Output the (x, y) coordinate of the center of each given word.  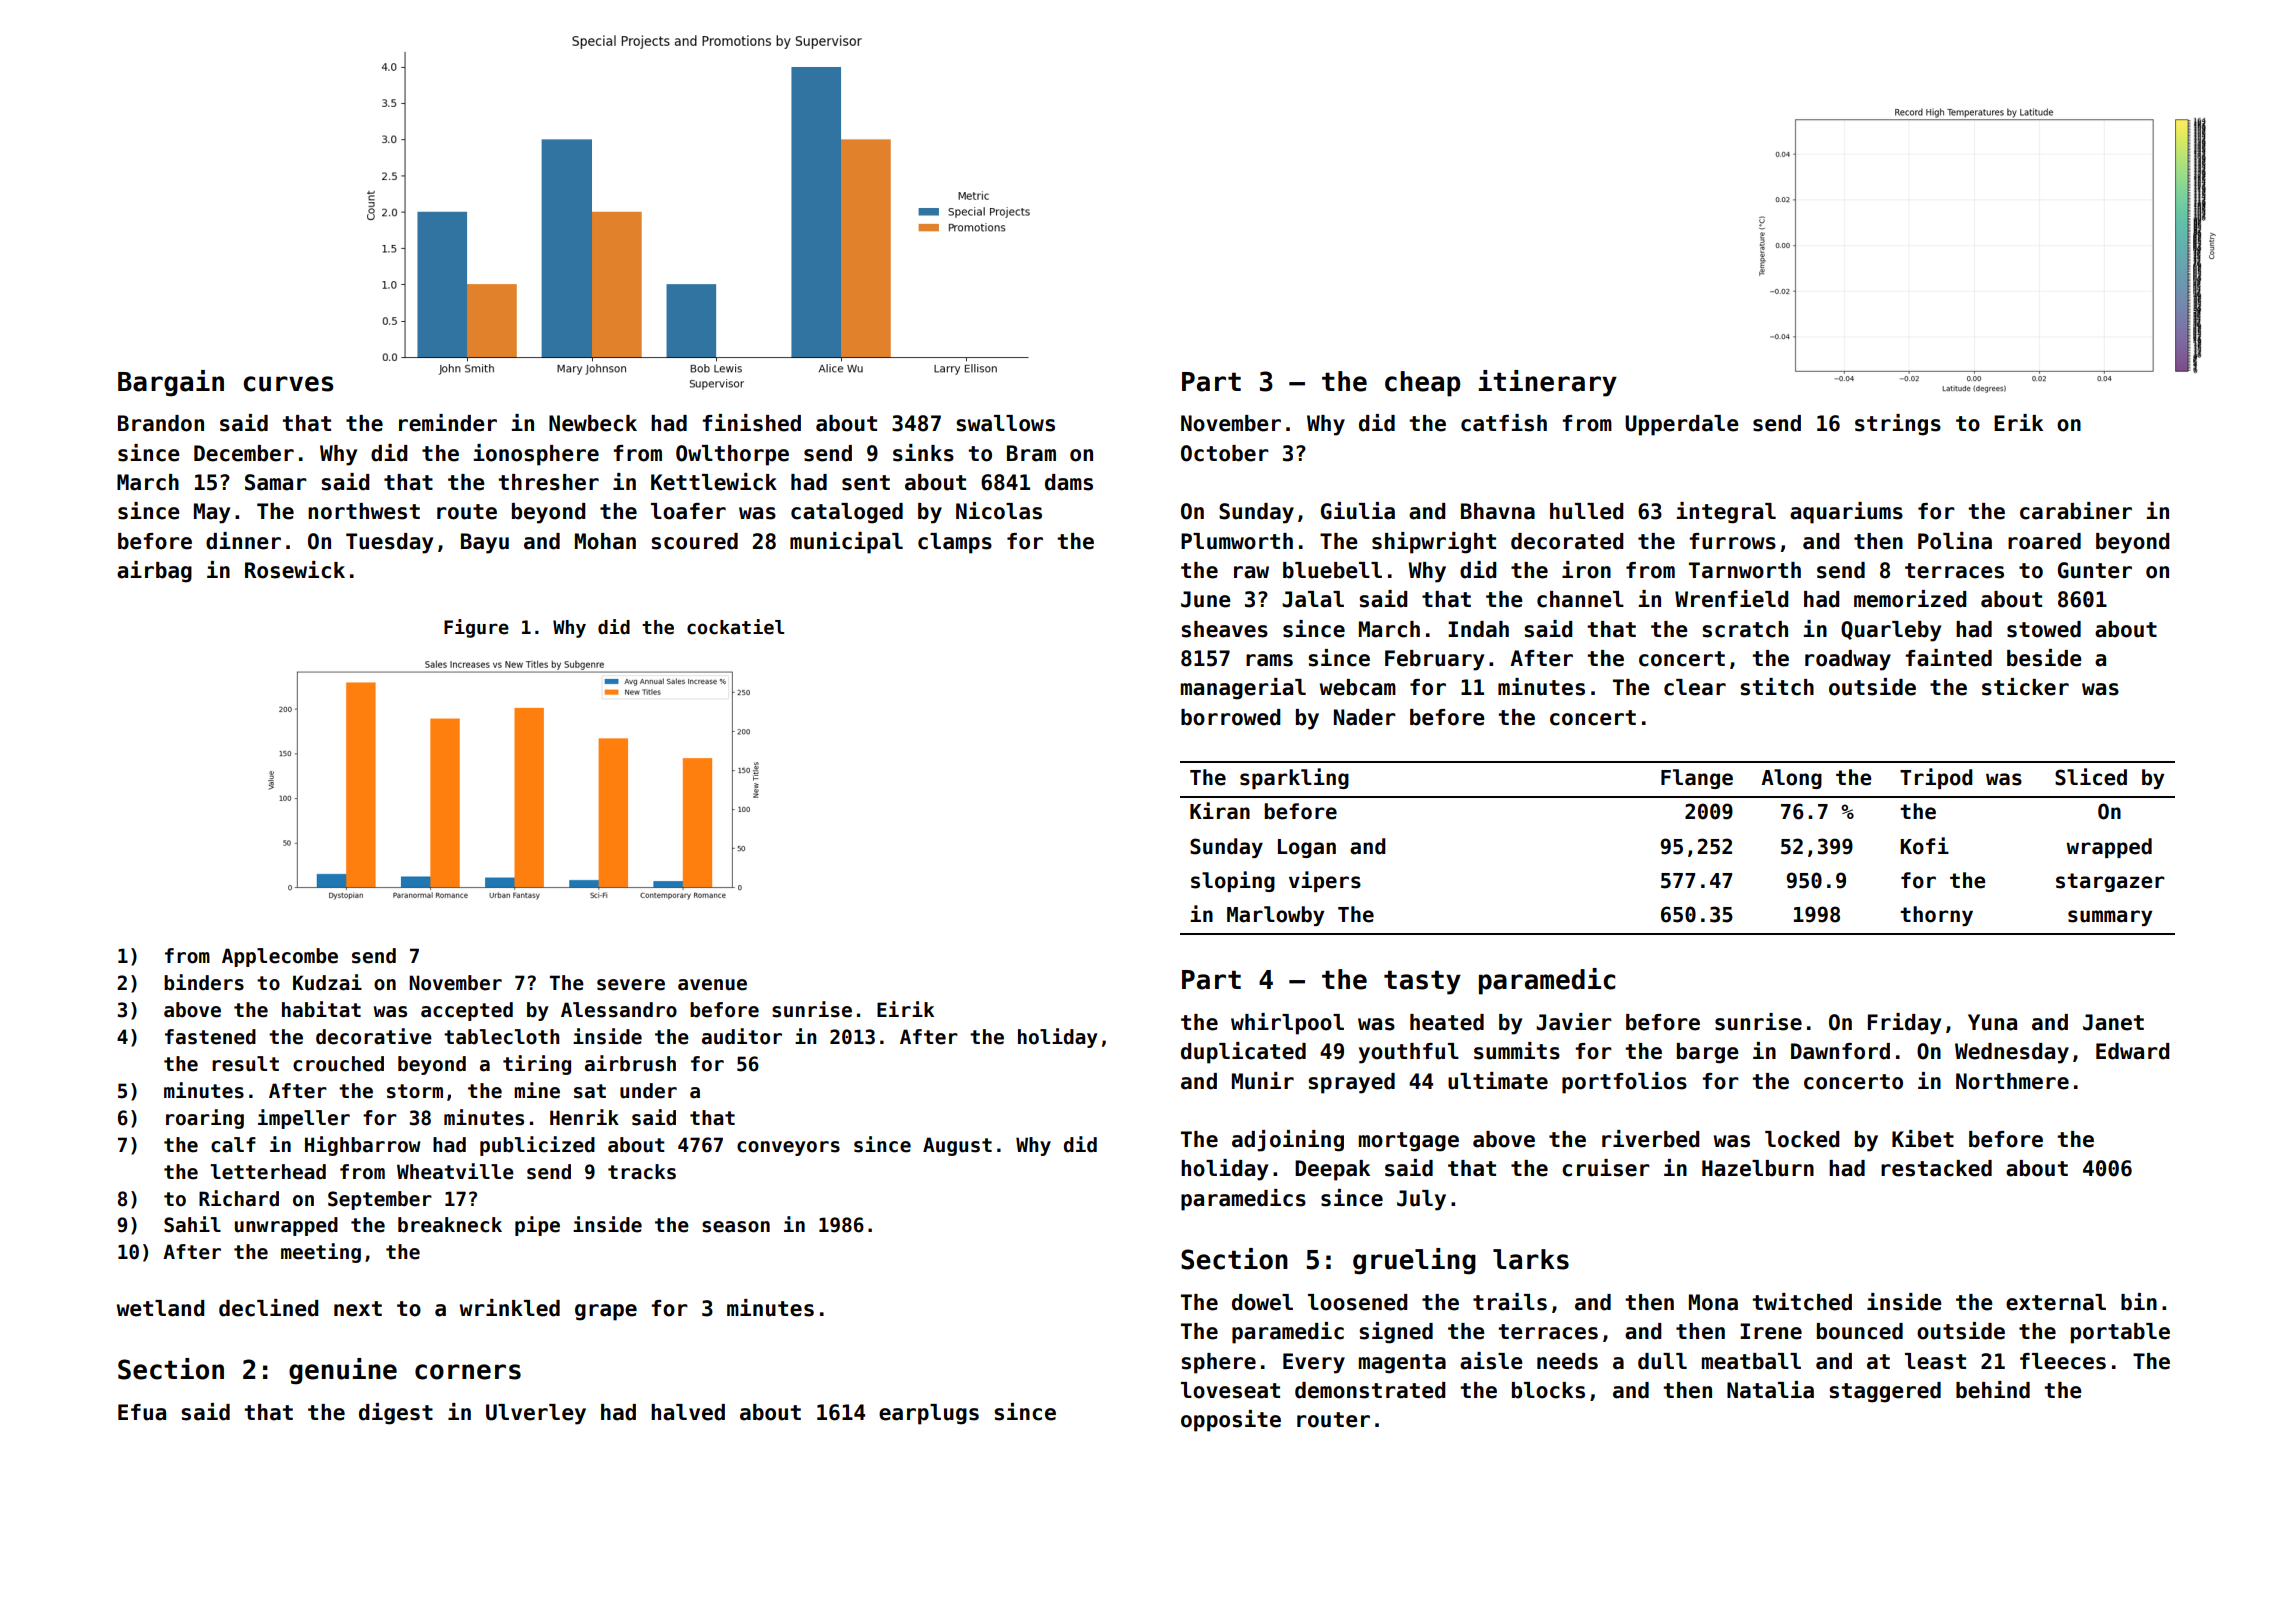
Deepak (1332, 1170)
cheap (1422, 384)
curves (288, 384)
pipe (537, 1226)
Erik (2018, 422)
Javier (1574, 1022)
